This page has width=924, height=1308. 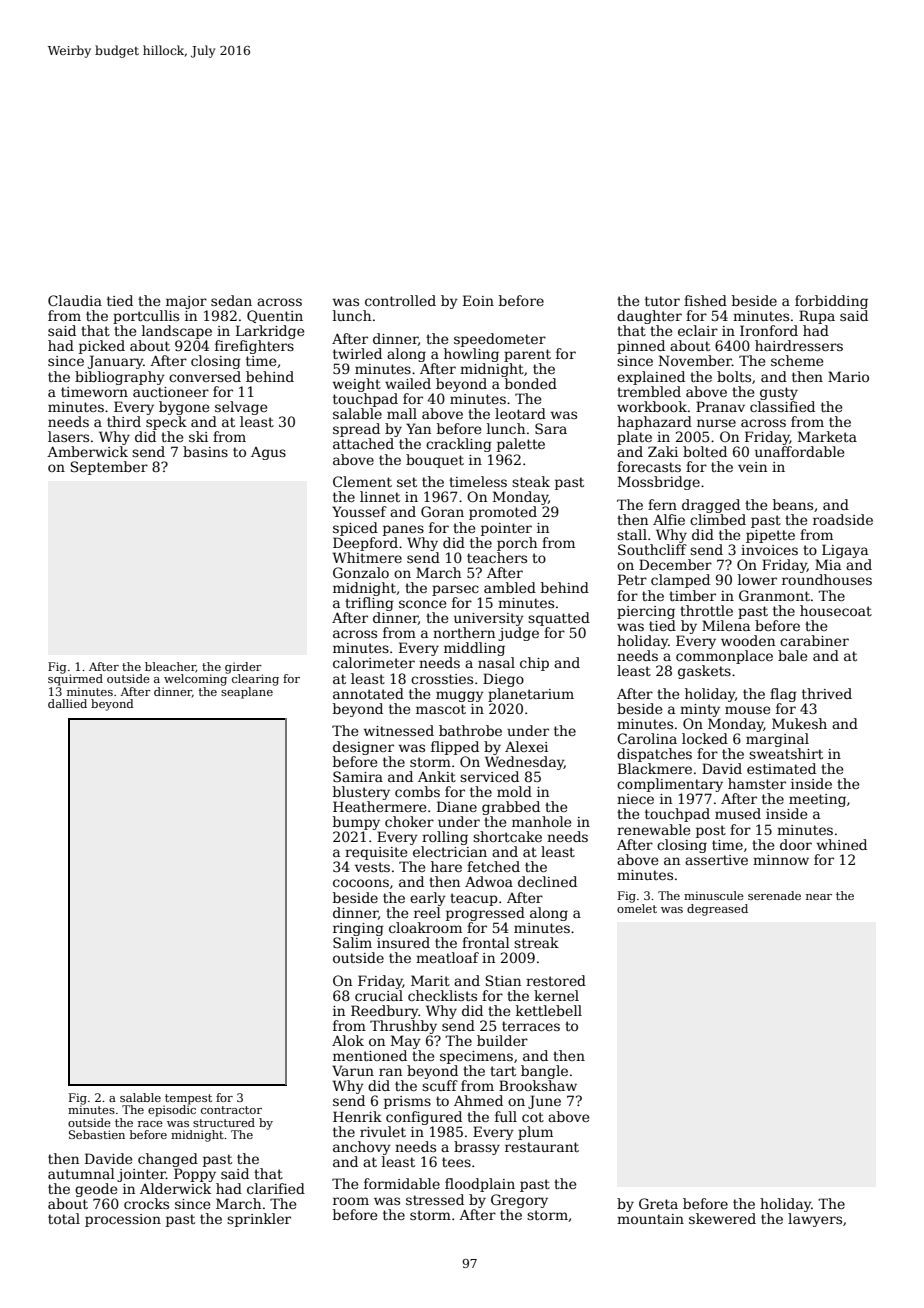 What do you see at coordinates (75, 300) in the page?
I see `Claudia` at bounding box center [75, 300].
